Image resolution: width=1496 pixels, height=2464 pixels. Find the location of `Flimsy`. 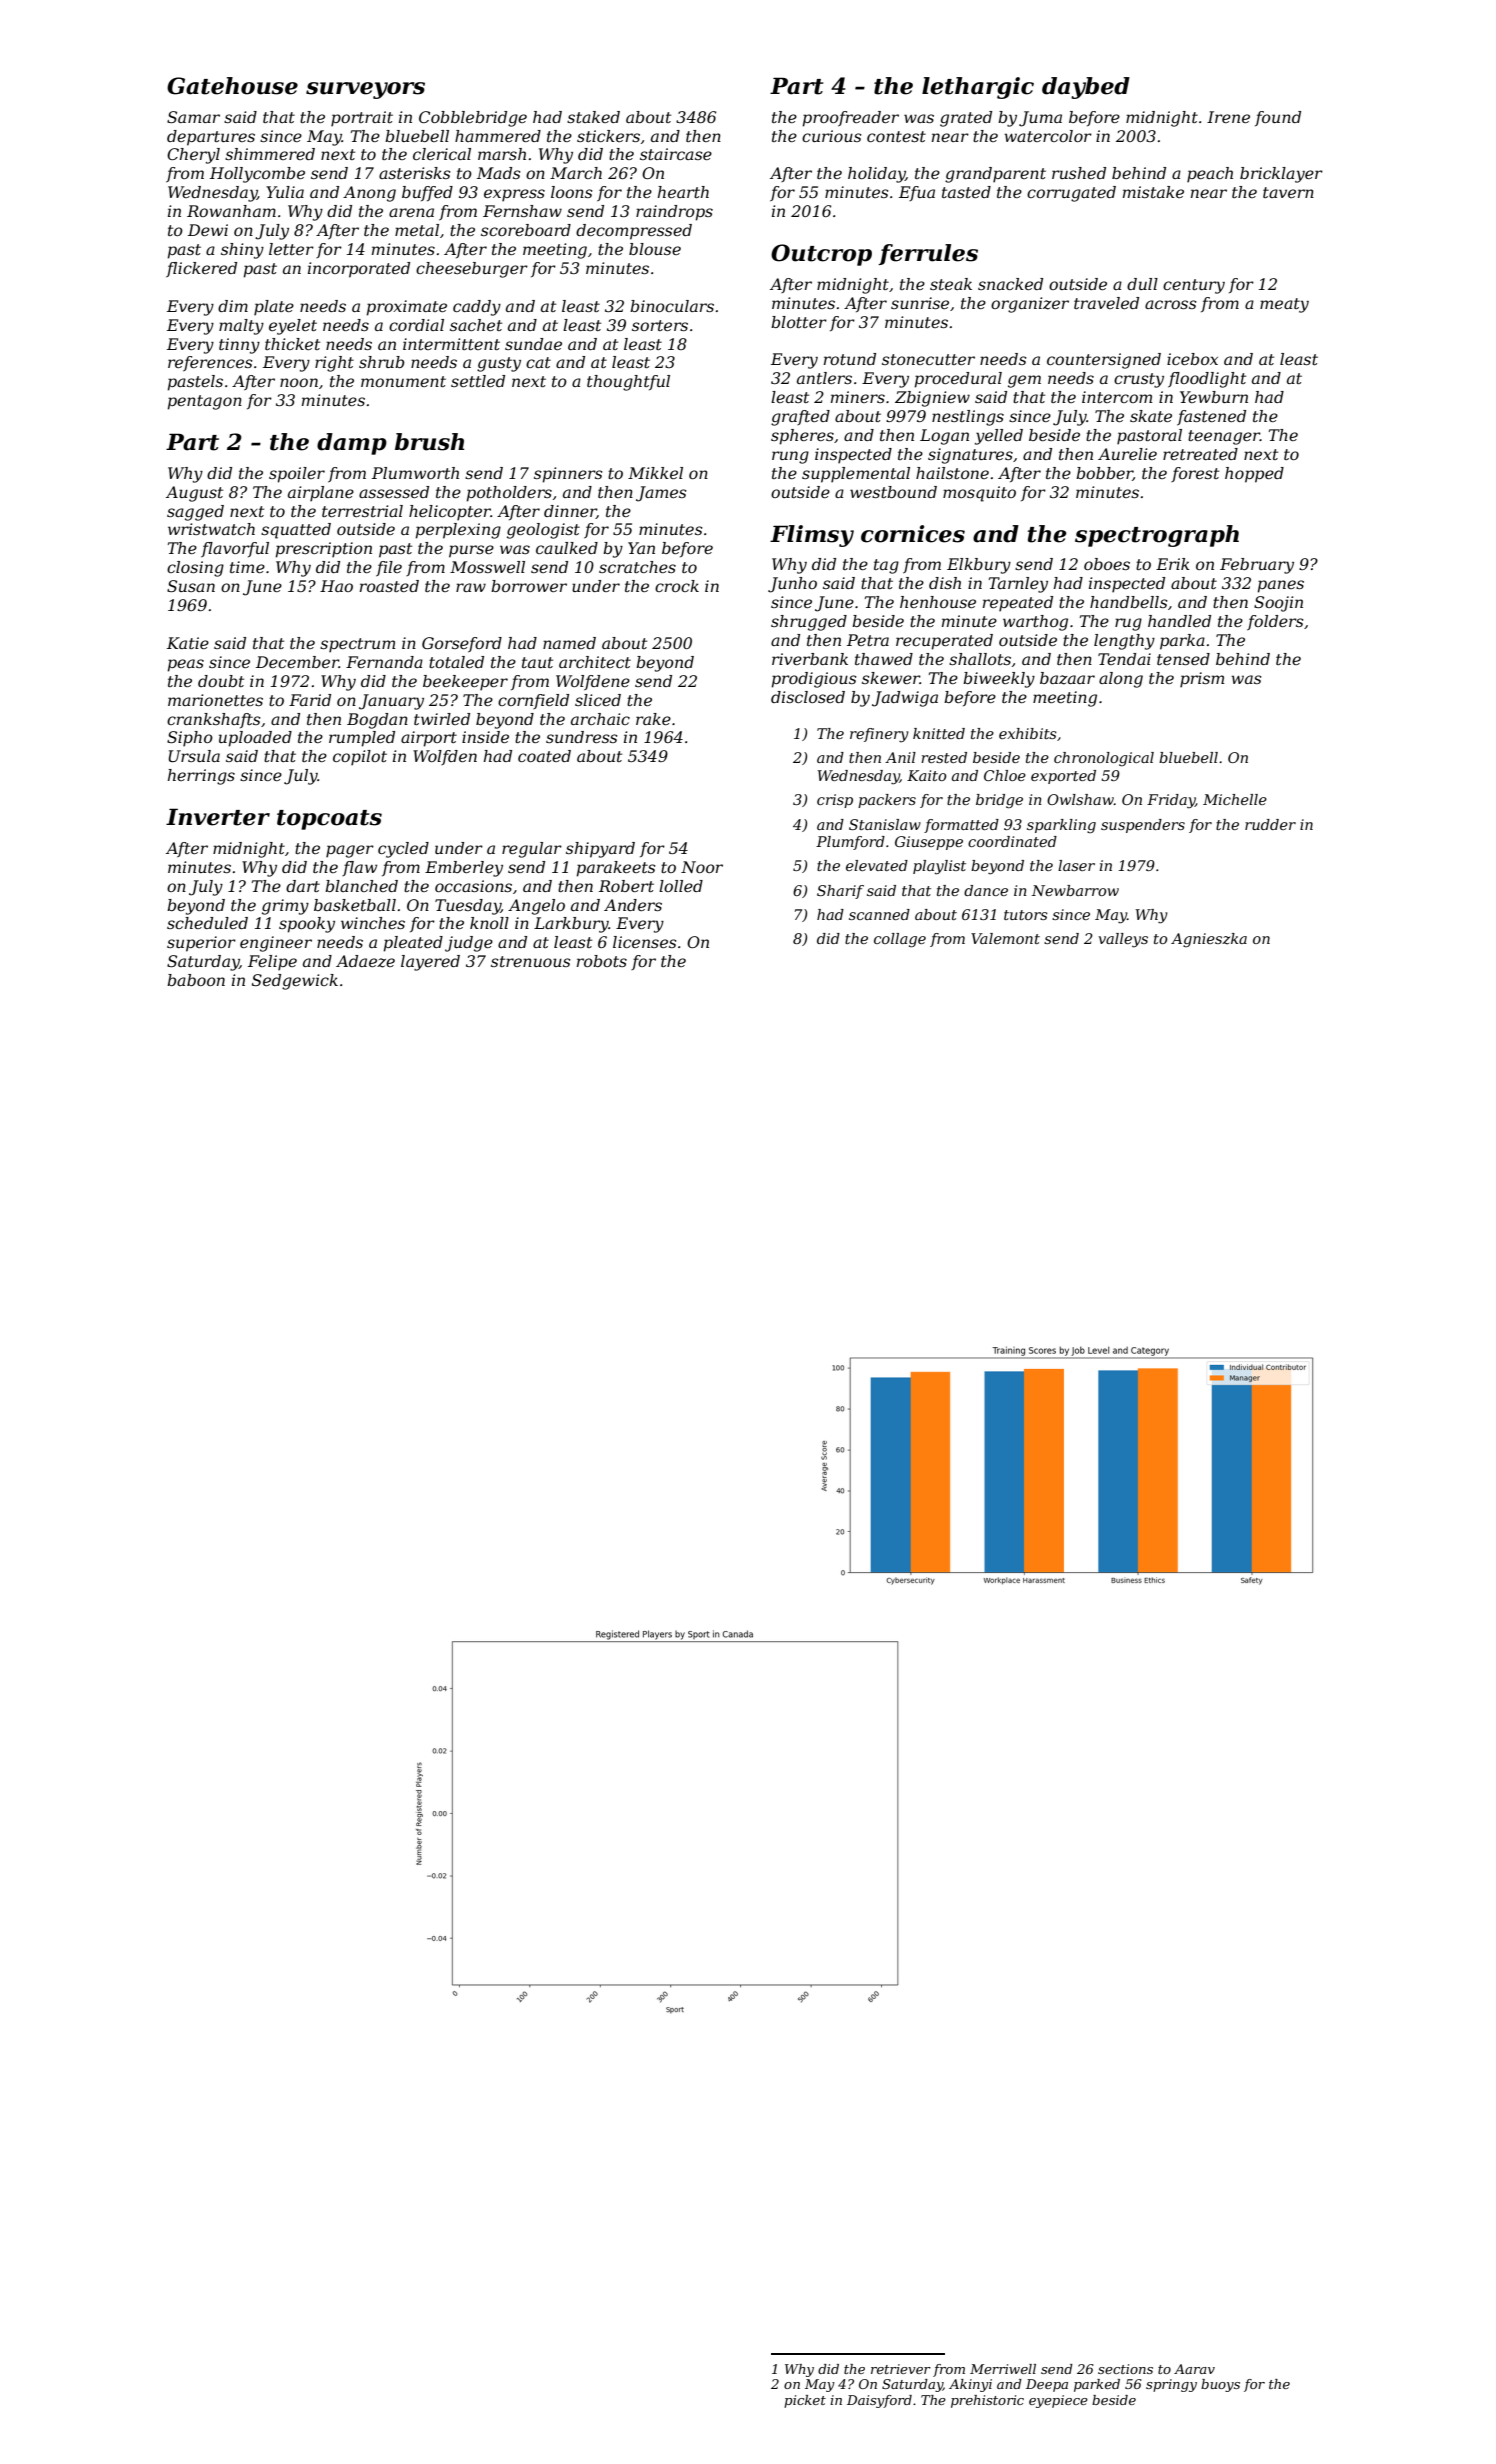

Flimsy is located at coordinates (812, 536).
